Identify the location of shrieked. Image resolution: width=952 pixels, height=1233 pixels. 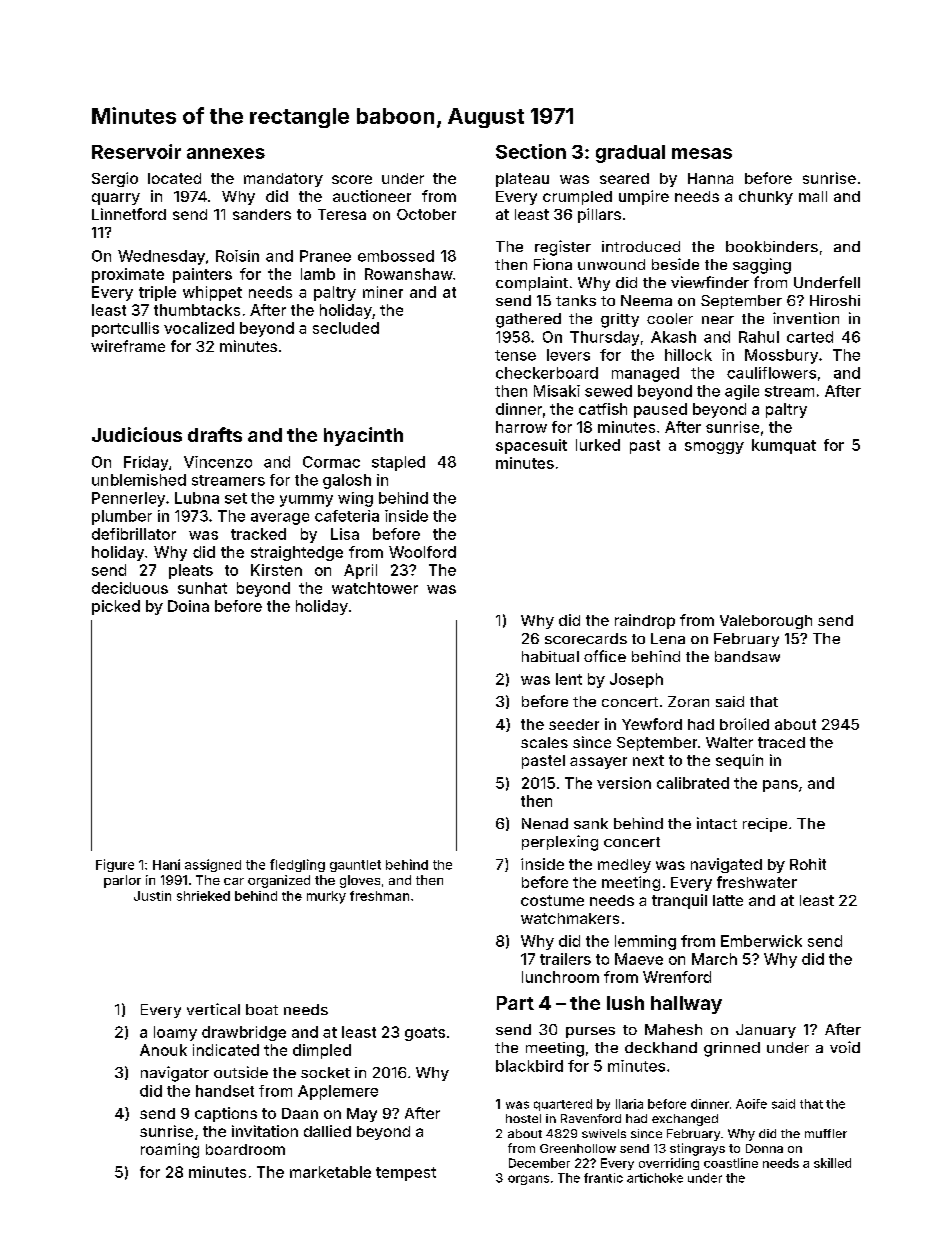
(203, 896).
